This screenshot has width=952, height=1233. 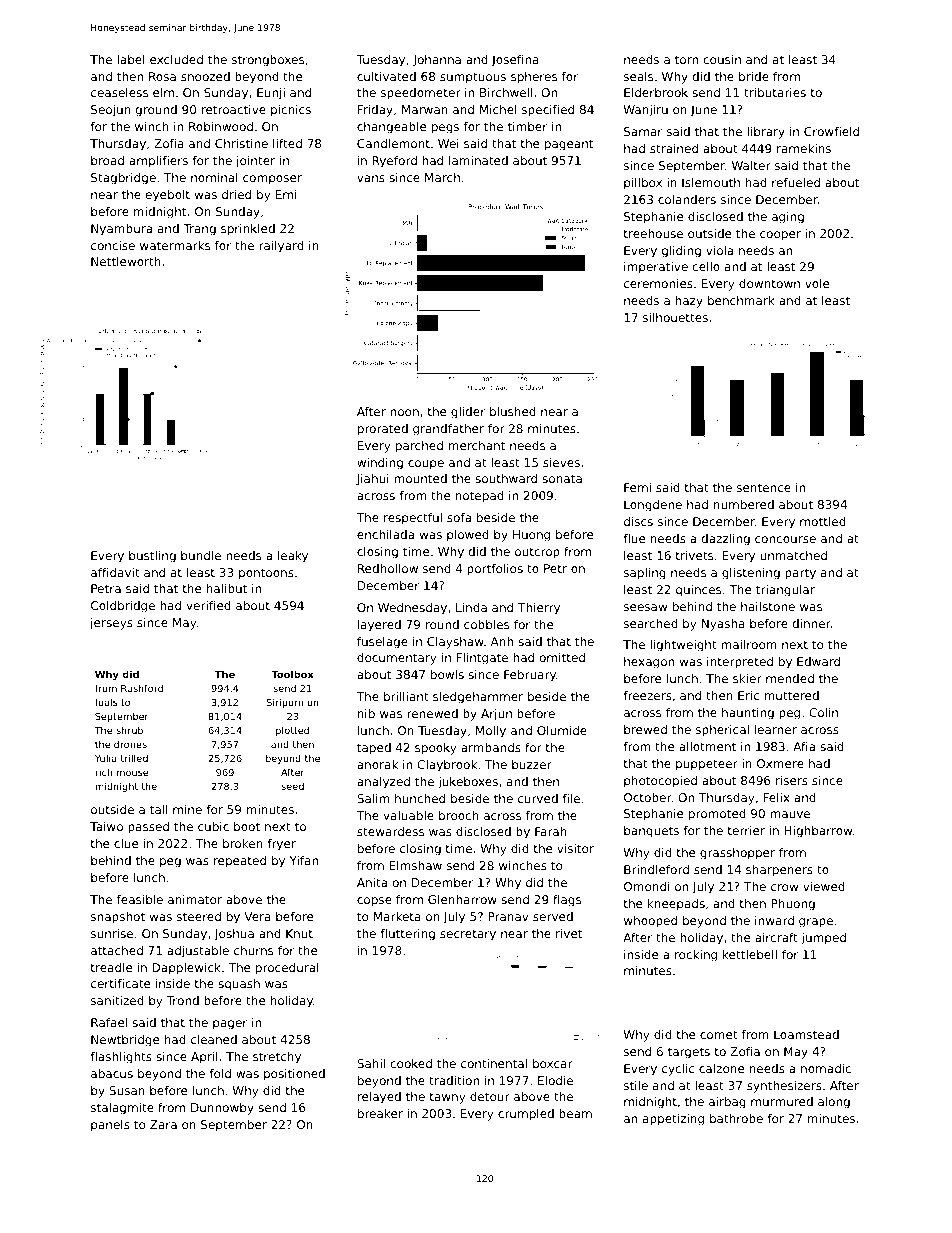 I want to click on winding, so click(x=380, y=464).
